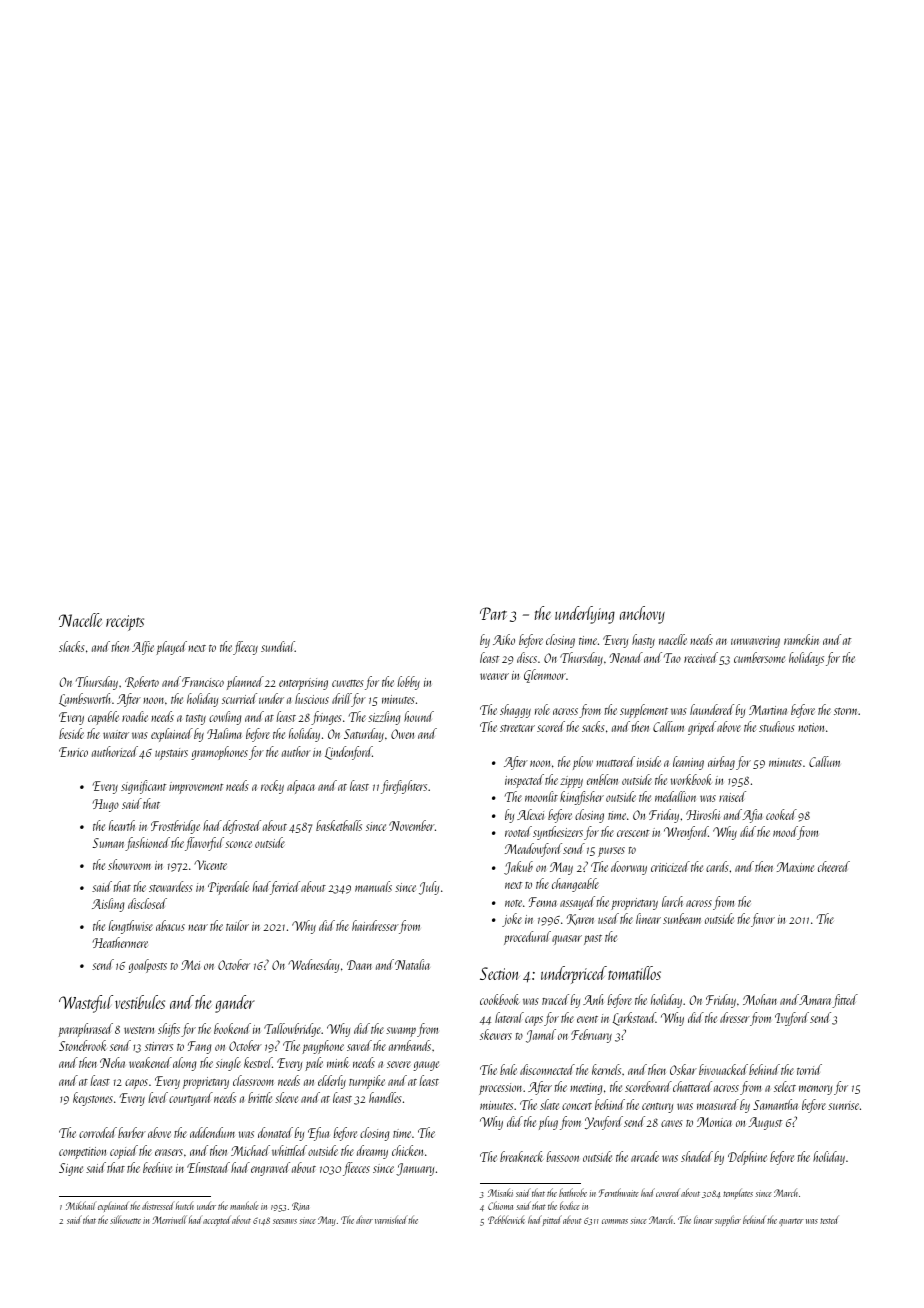 Image resolution: width=924 pixels, height=1308 pixels. What do you see at coordinates (493, 613) in the document?
I see `Part` at bounding box center [493, 613].
